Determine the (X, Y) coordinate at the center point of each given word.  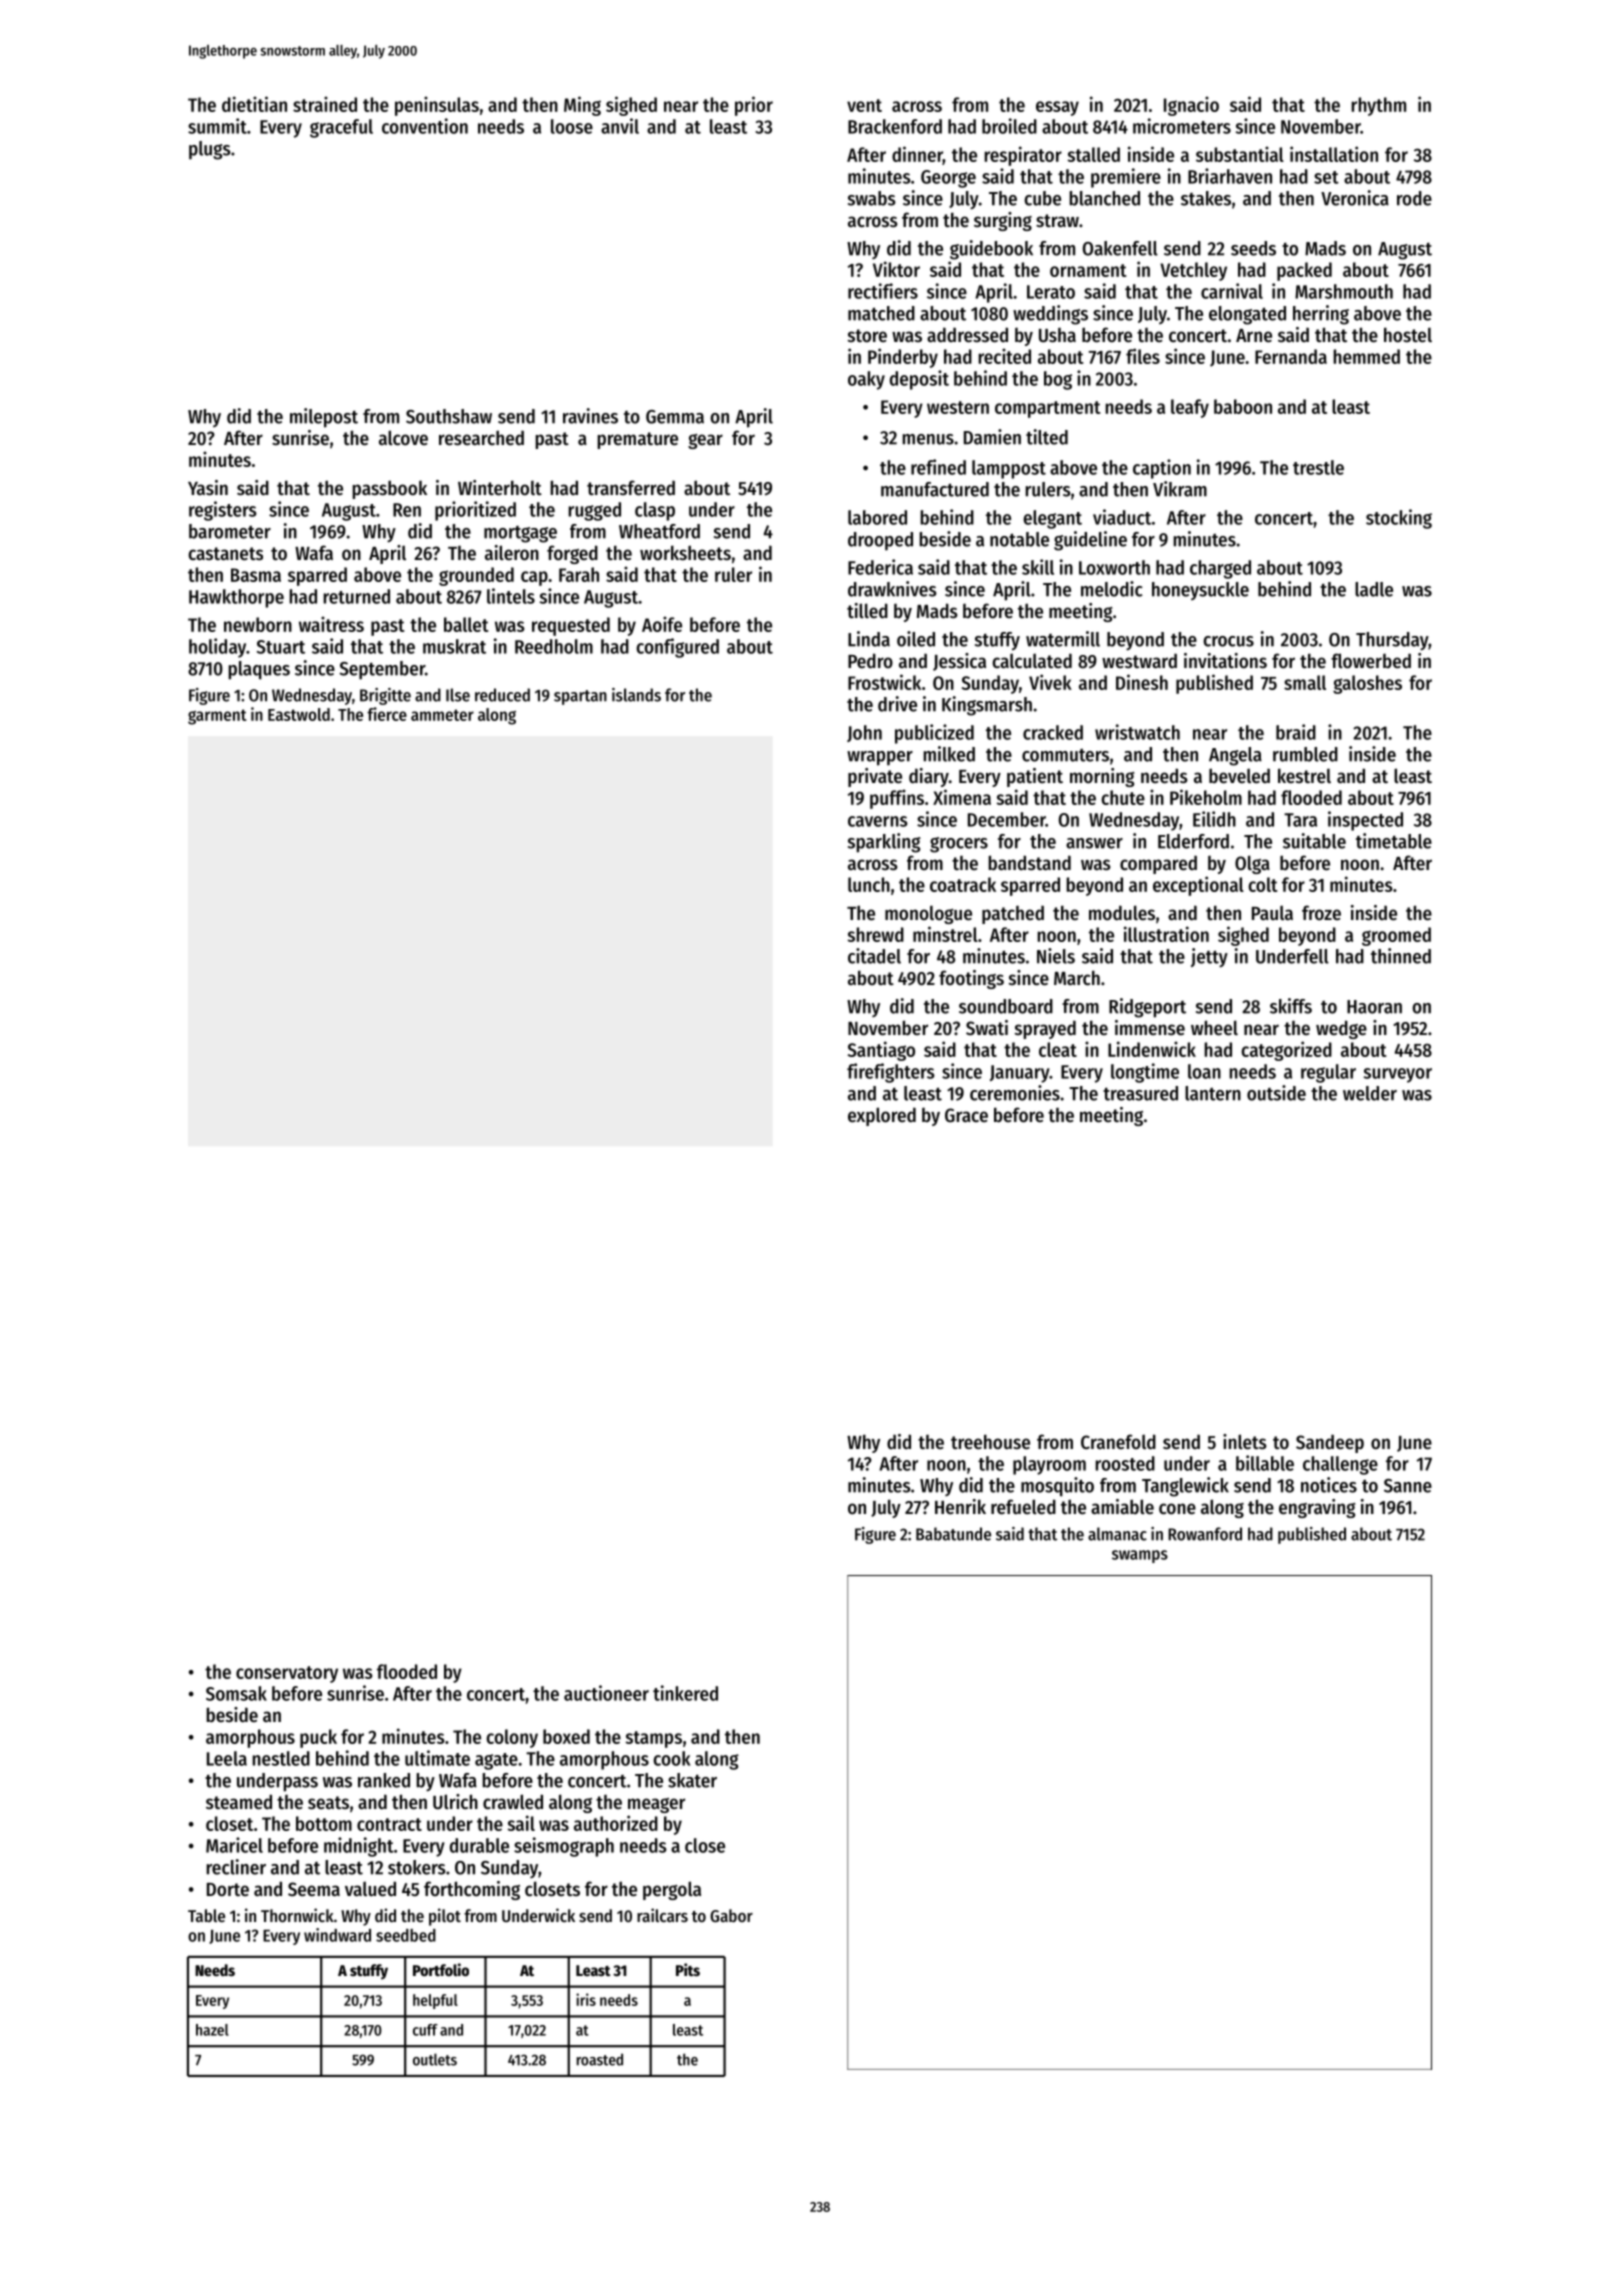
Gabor (731, 1915)
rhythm (1378, 106)
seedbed (406, 1935)
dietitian (254, 104)
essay (1057, 108)
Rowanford (1205, 1534)
